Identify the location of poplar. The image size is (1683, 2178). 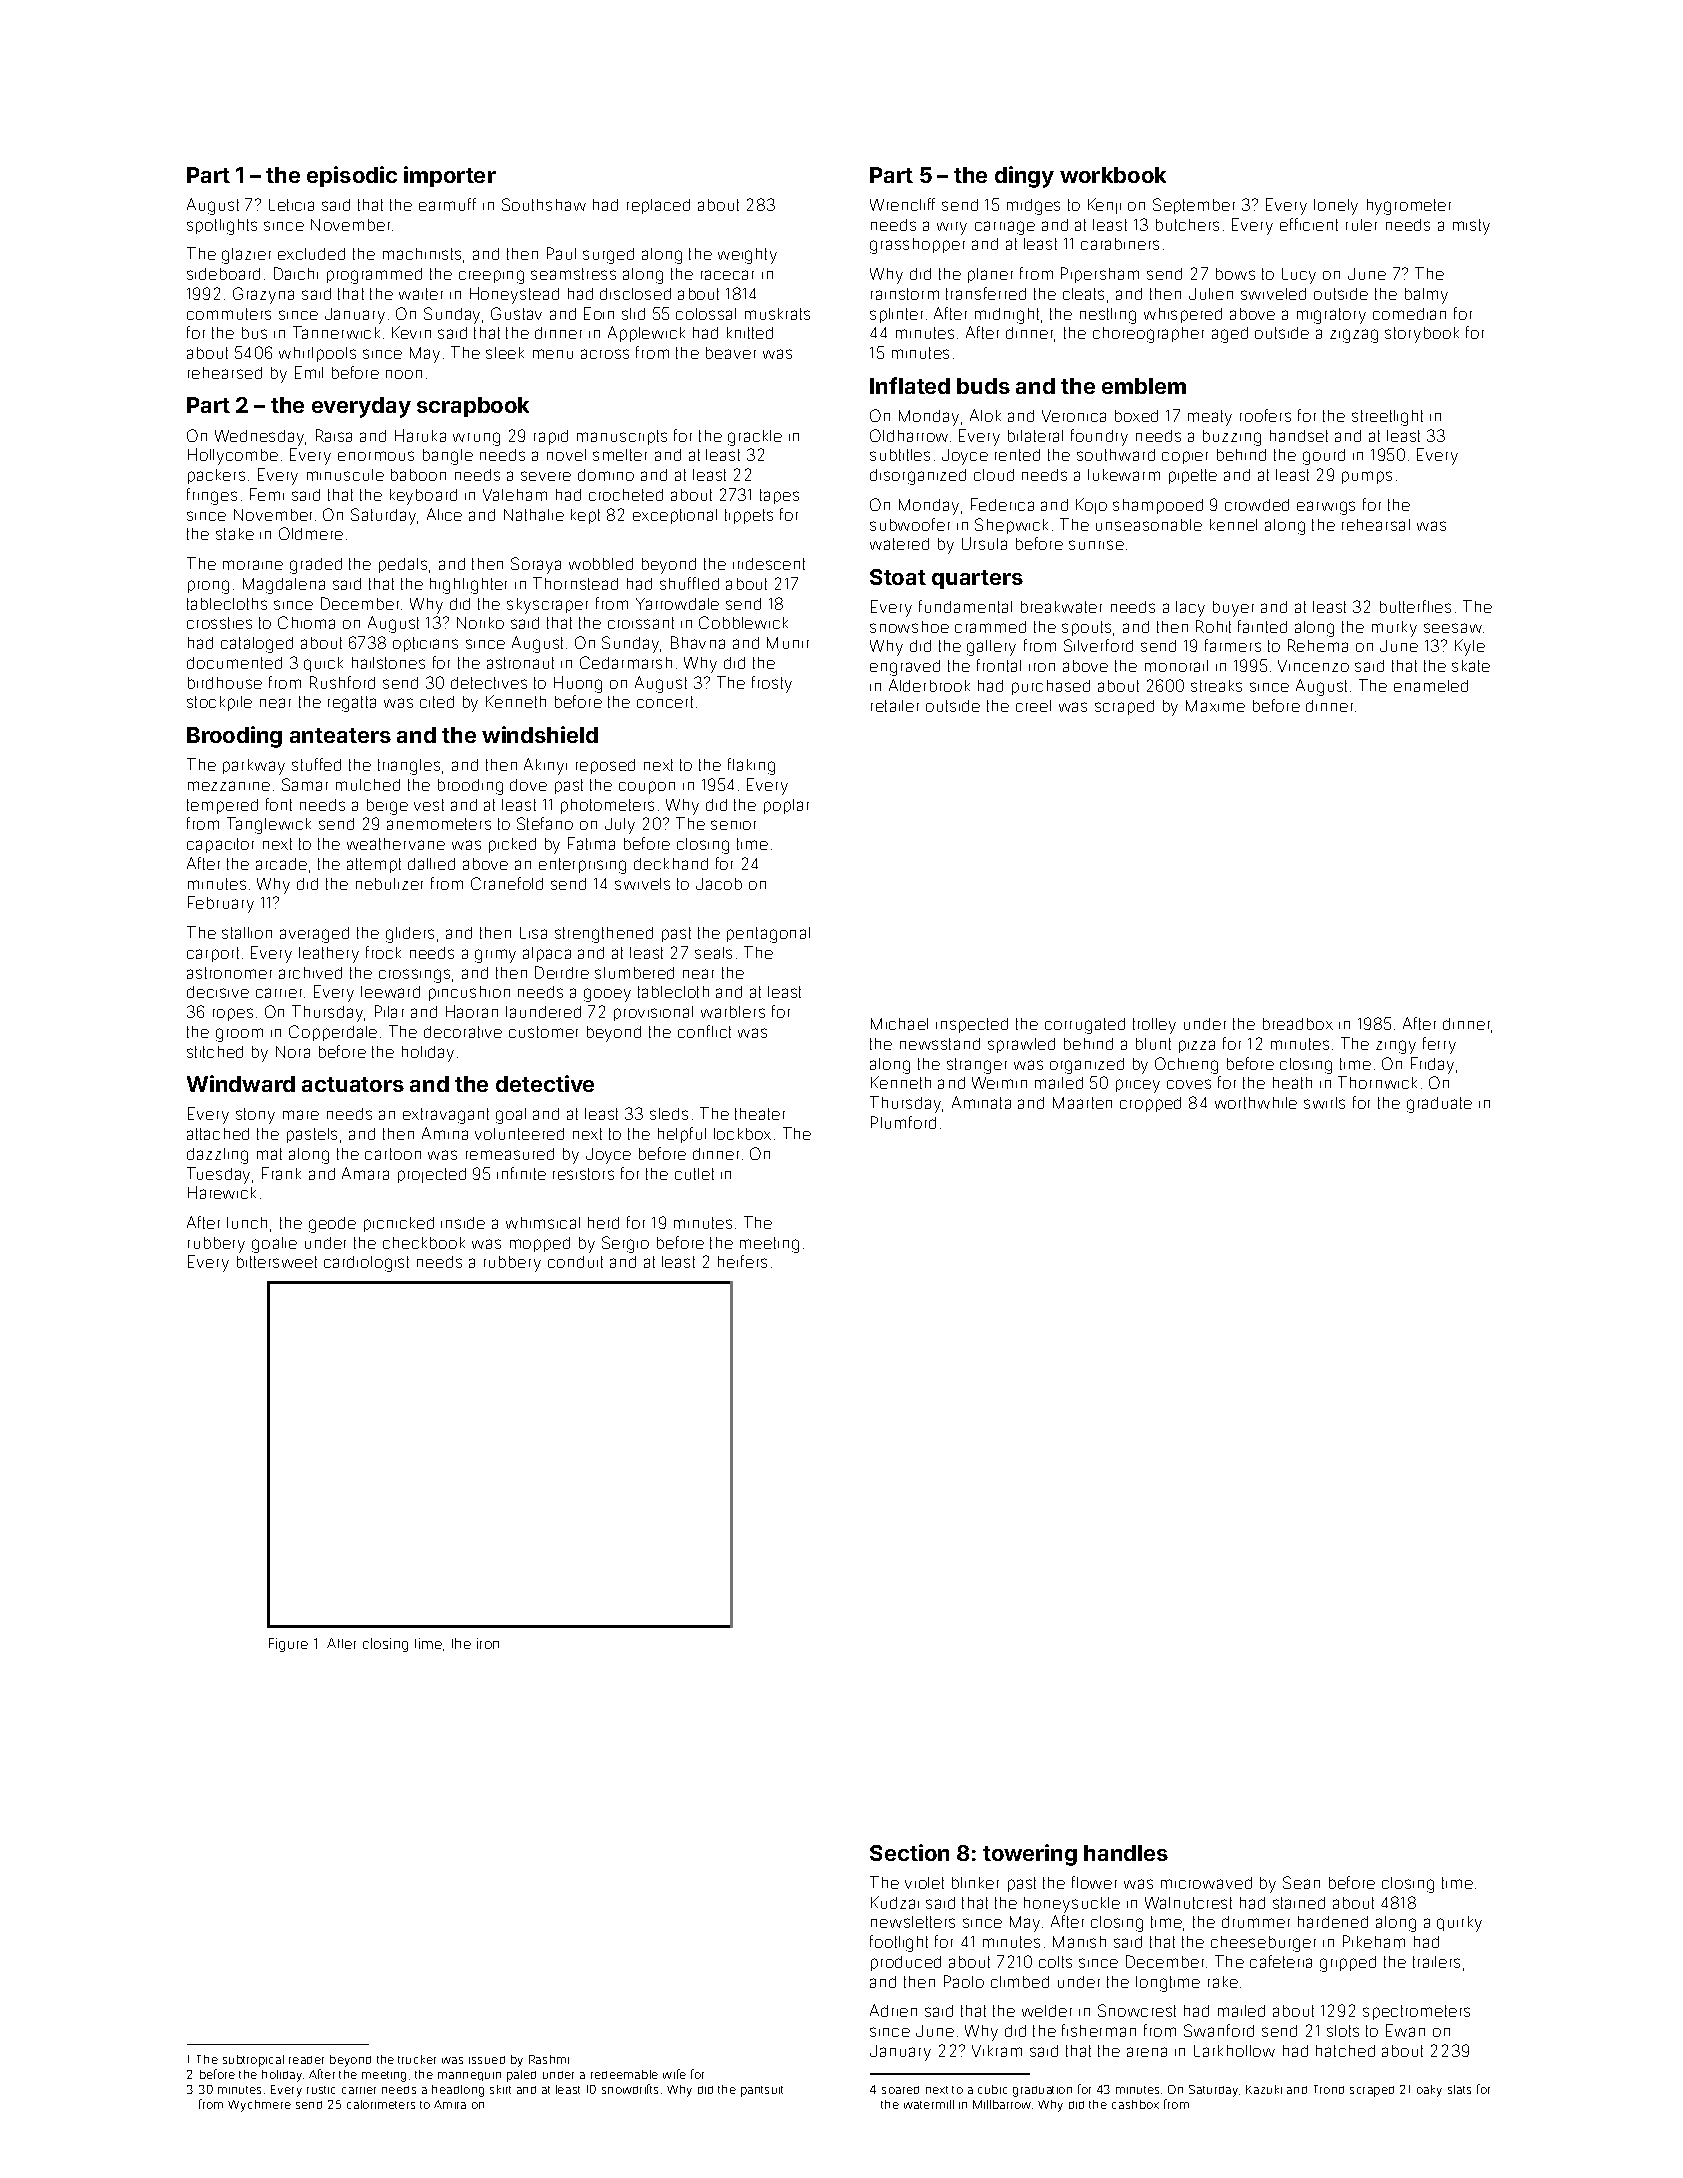
(786, 806).
